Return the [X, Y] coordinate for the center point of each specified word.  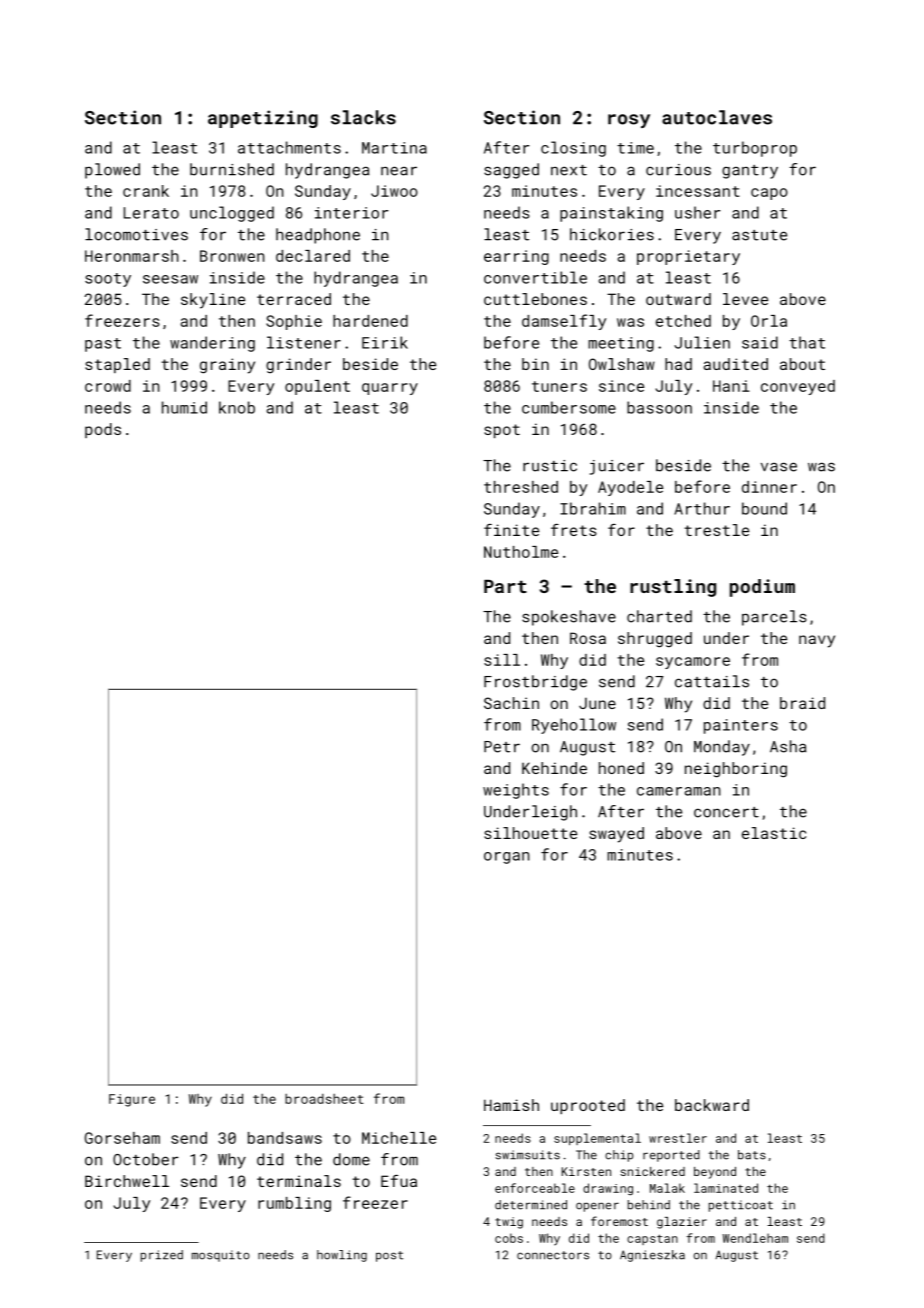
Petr [502, 747]
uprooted [588, 1106]
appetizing [263, 119]
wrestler [678, 1138]
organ [507, 858]
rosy [629, 121]
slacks [363, 117]
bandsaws [285, 1138]
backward [712, 1105]
